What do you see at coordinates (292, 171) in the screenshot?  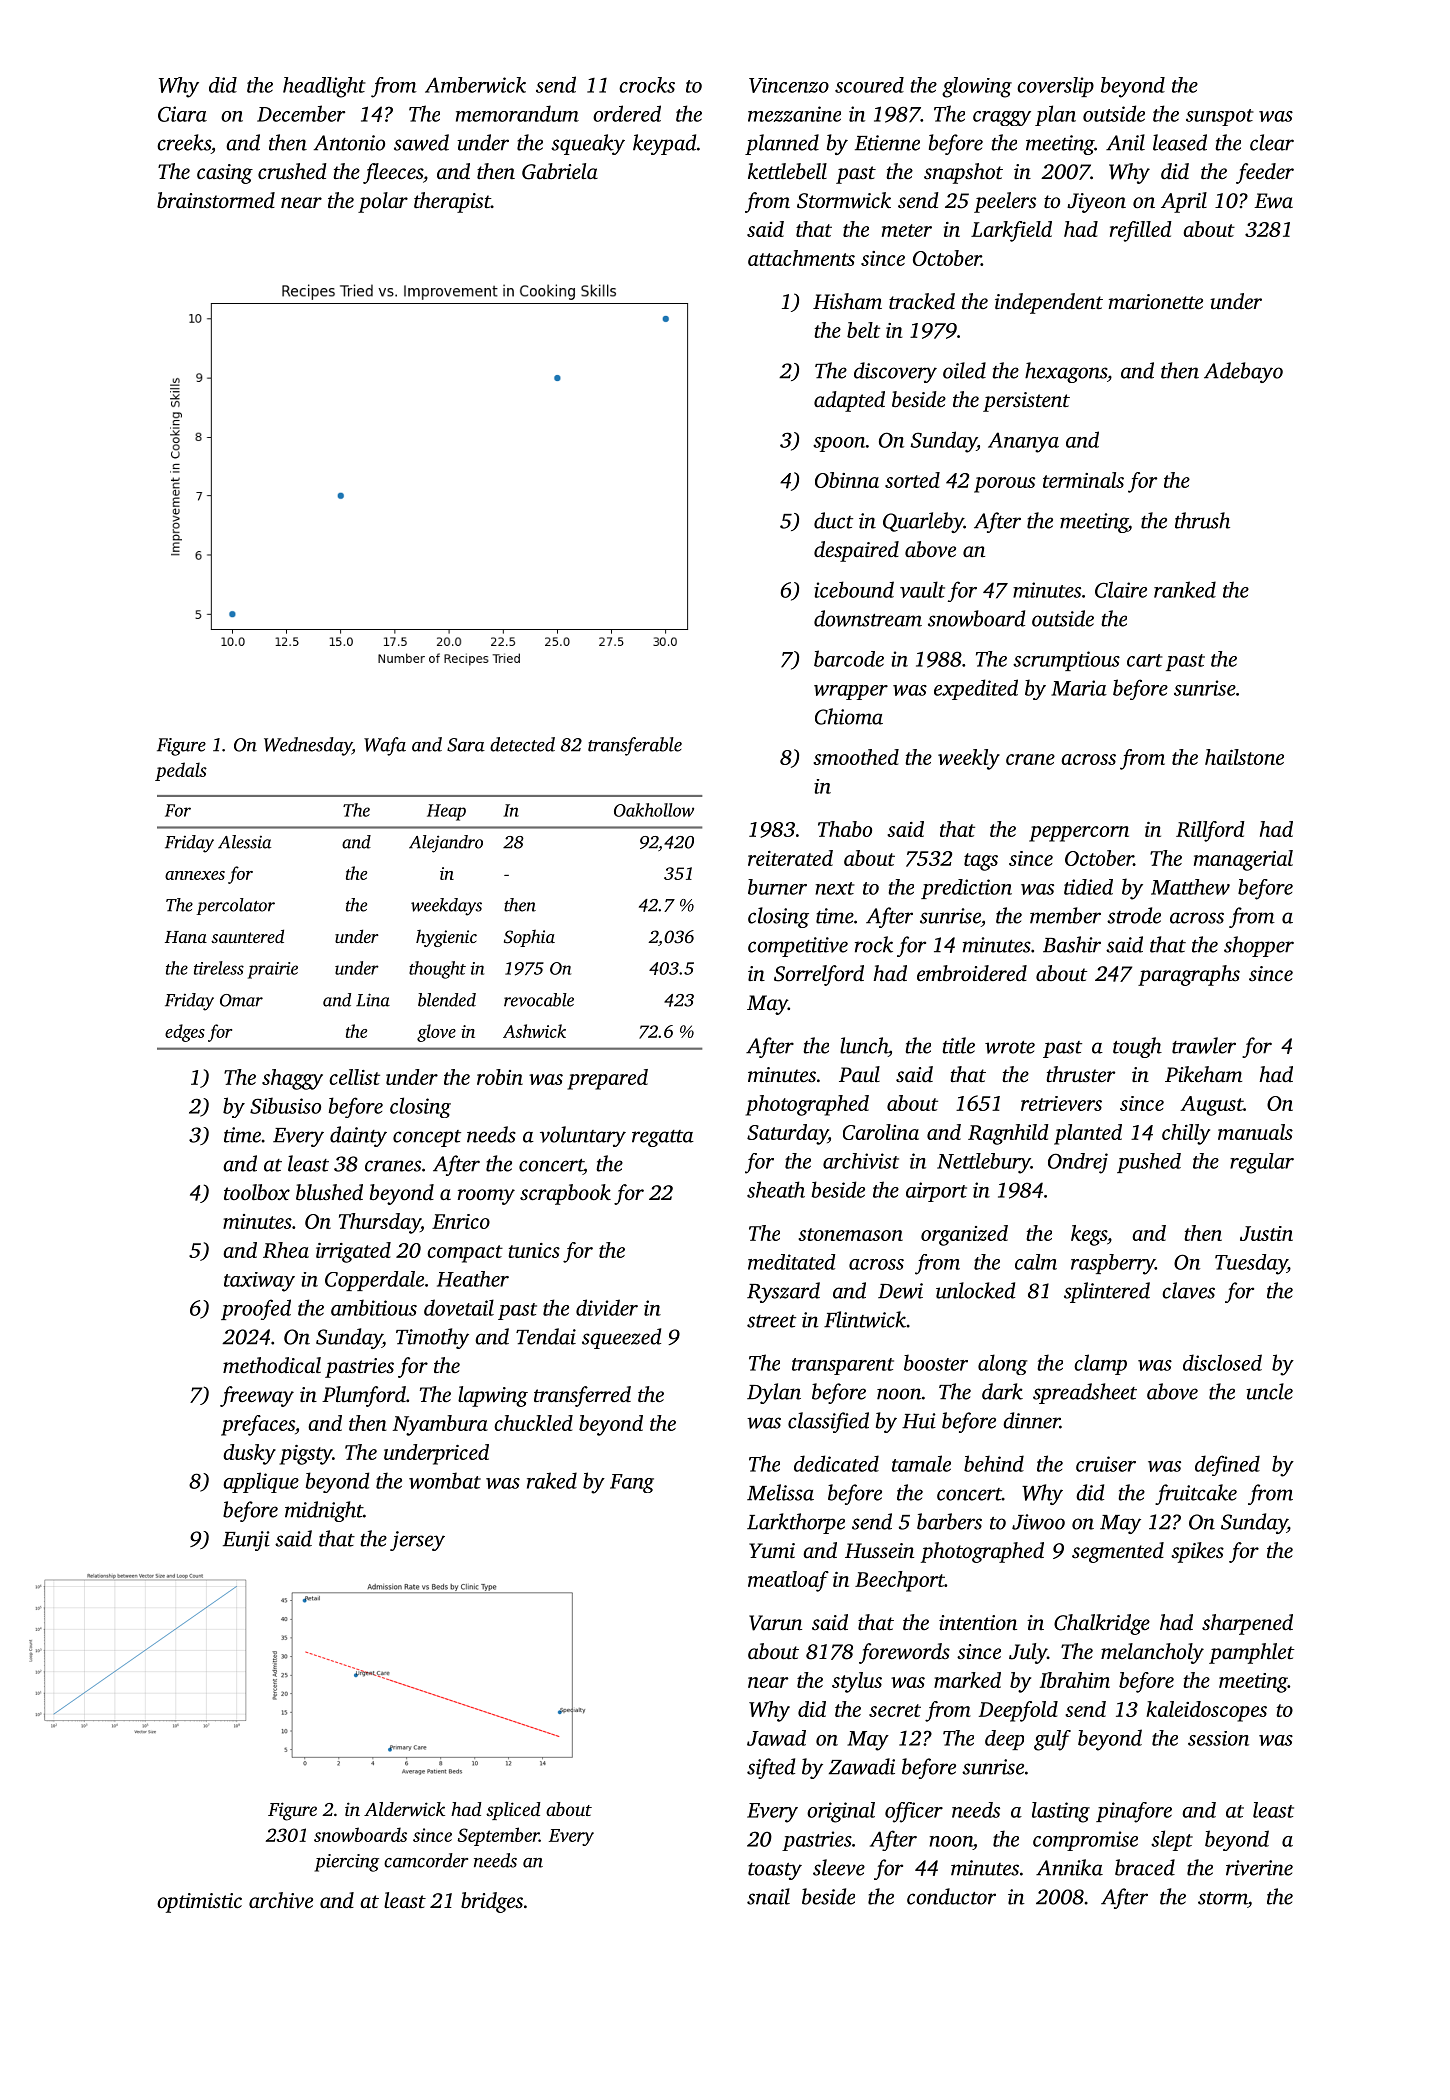 I see `crushed` at bounding box center [292, 171].
